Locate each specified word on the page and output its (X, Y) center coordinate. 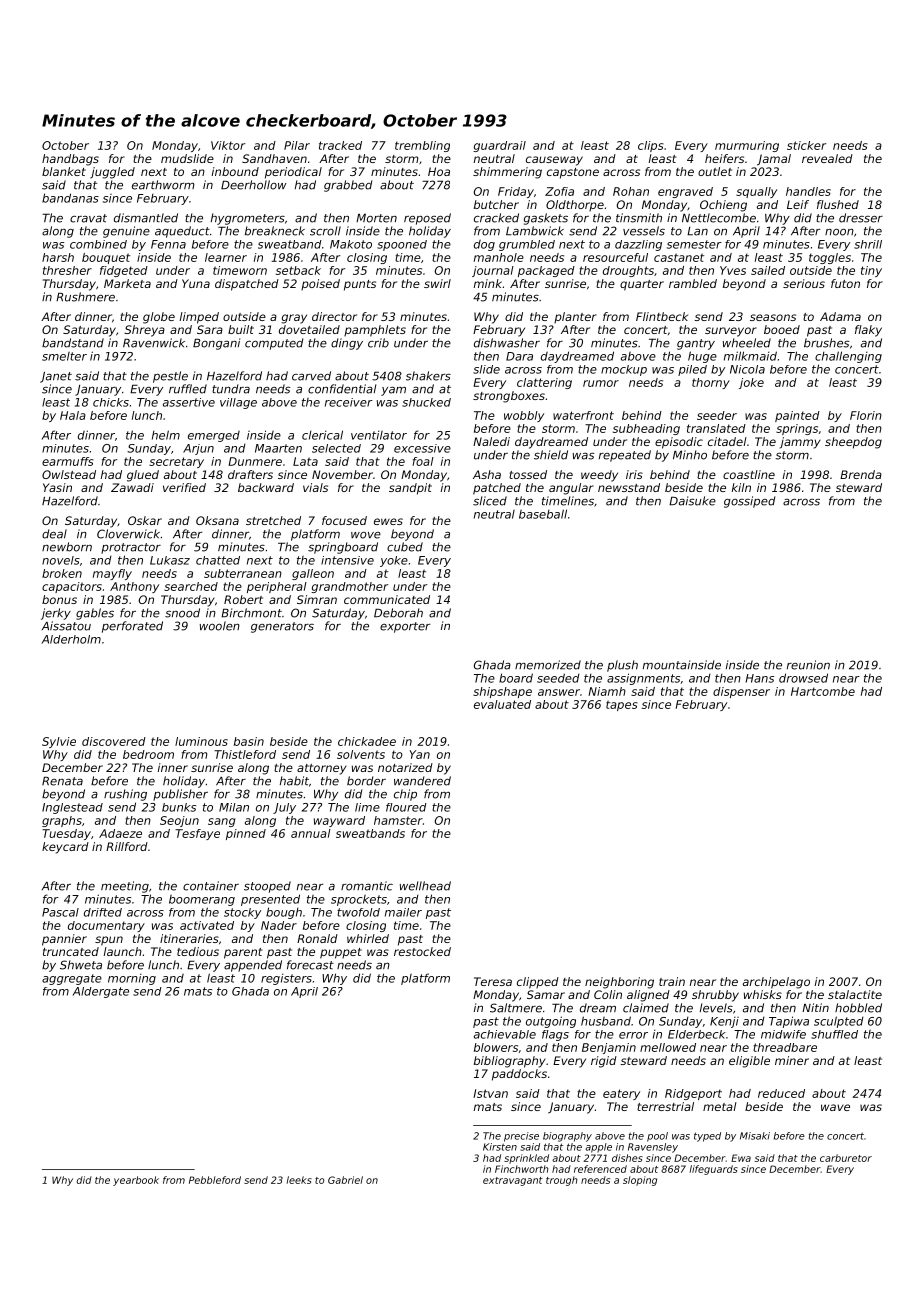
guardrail (499, 146)
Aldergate (101, 992)
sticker (806, 145)
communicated (387, 599)
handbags (70, 160)
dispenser (741, 692)
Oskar (145, 520)
